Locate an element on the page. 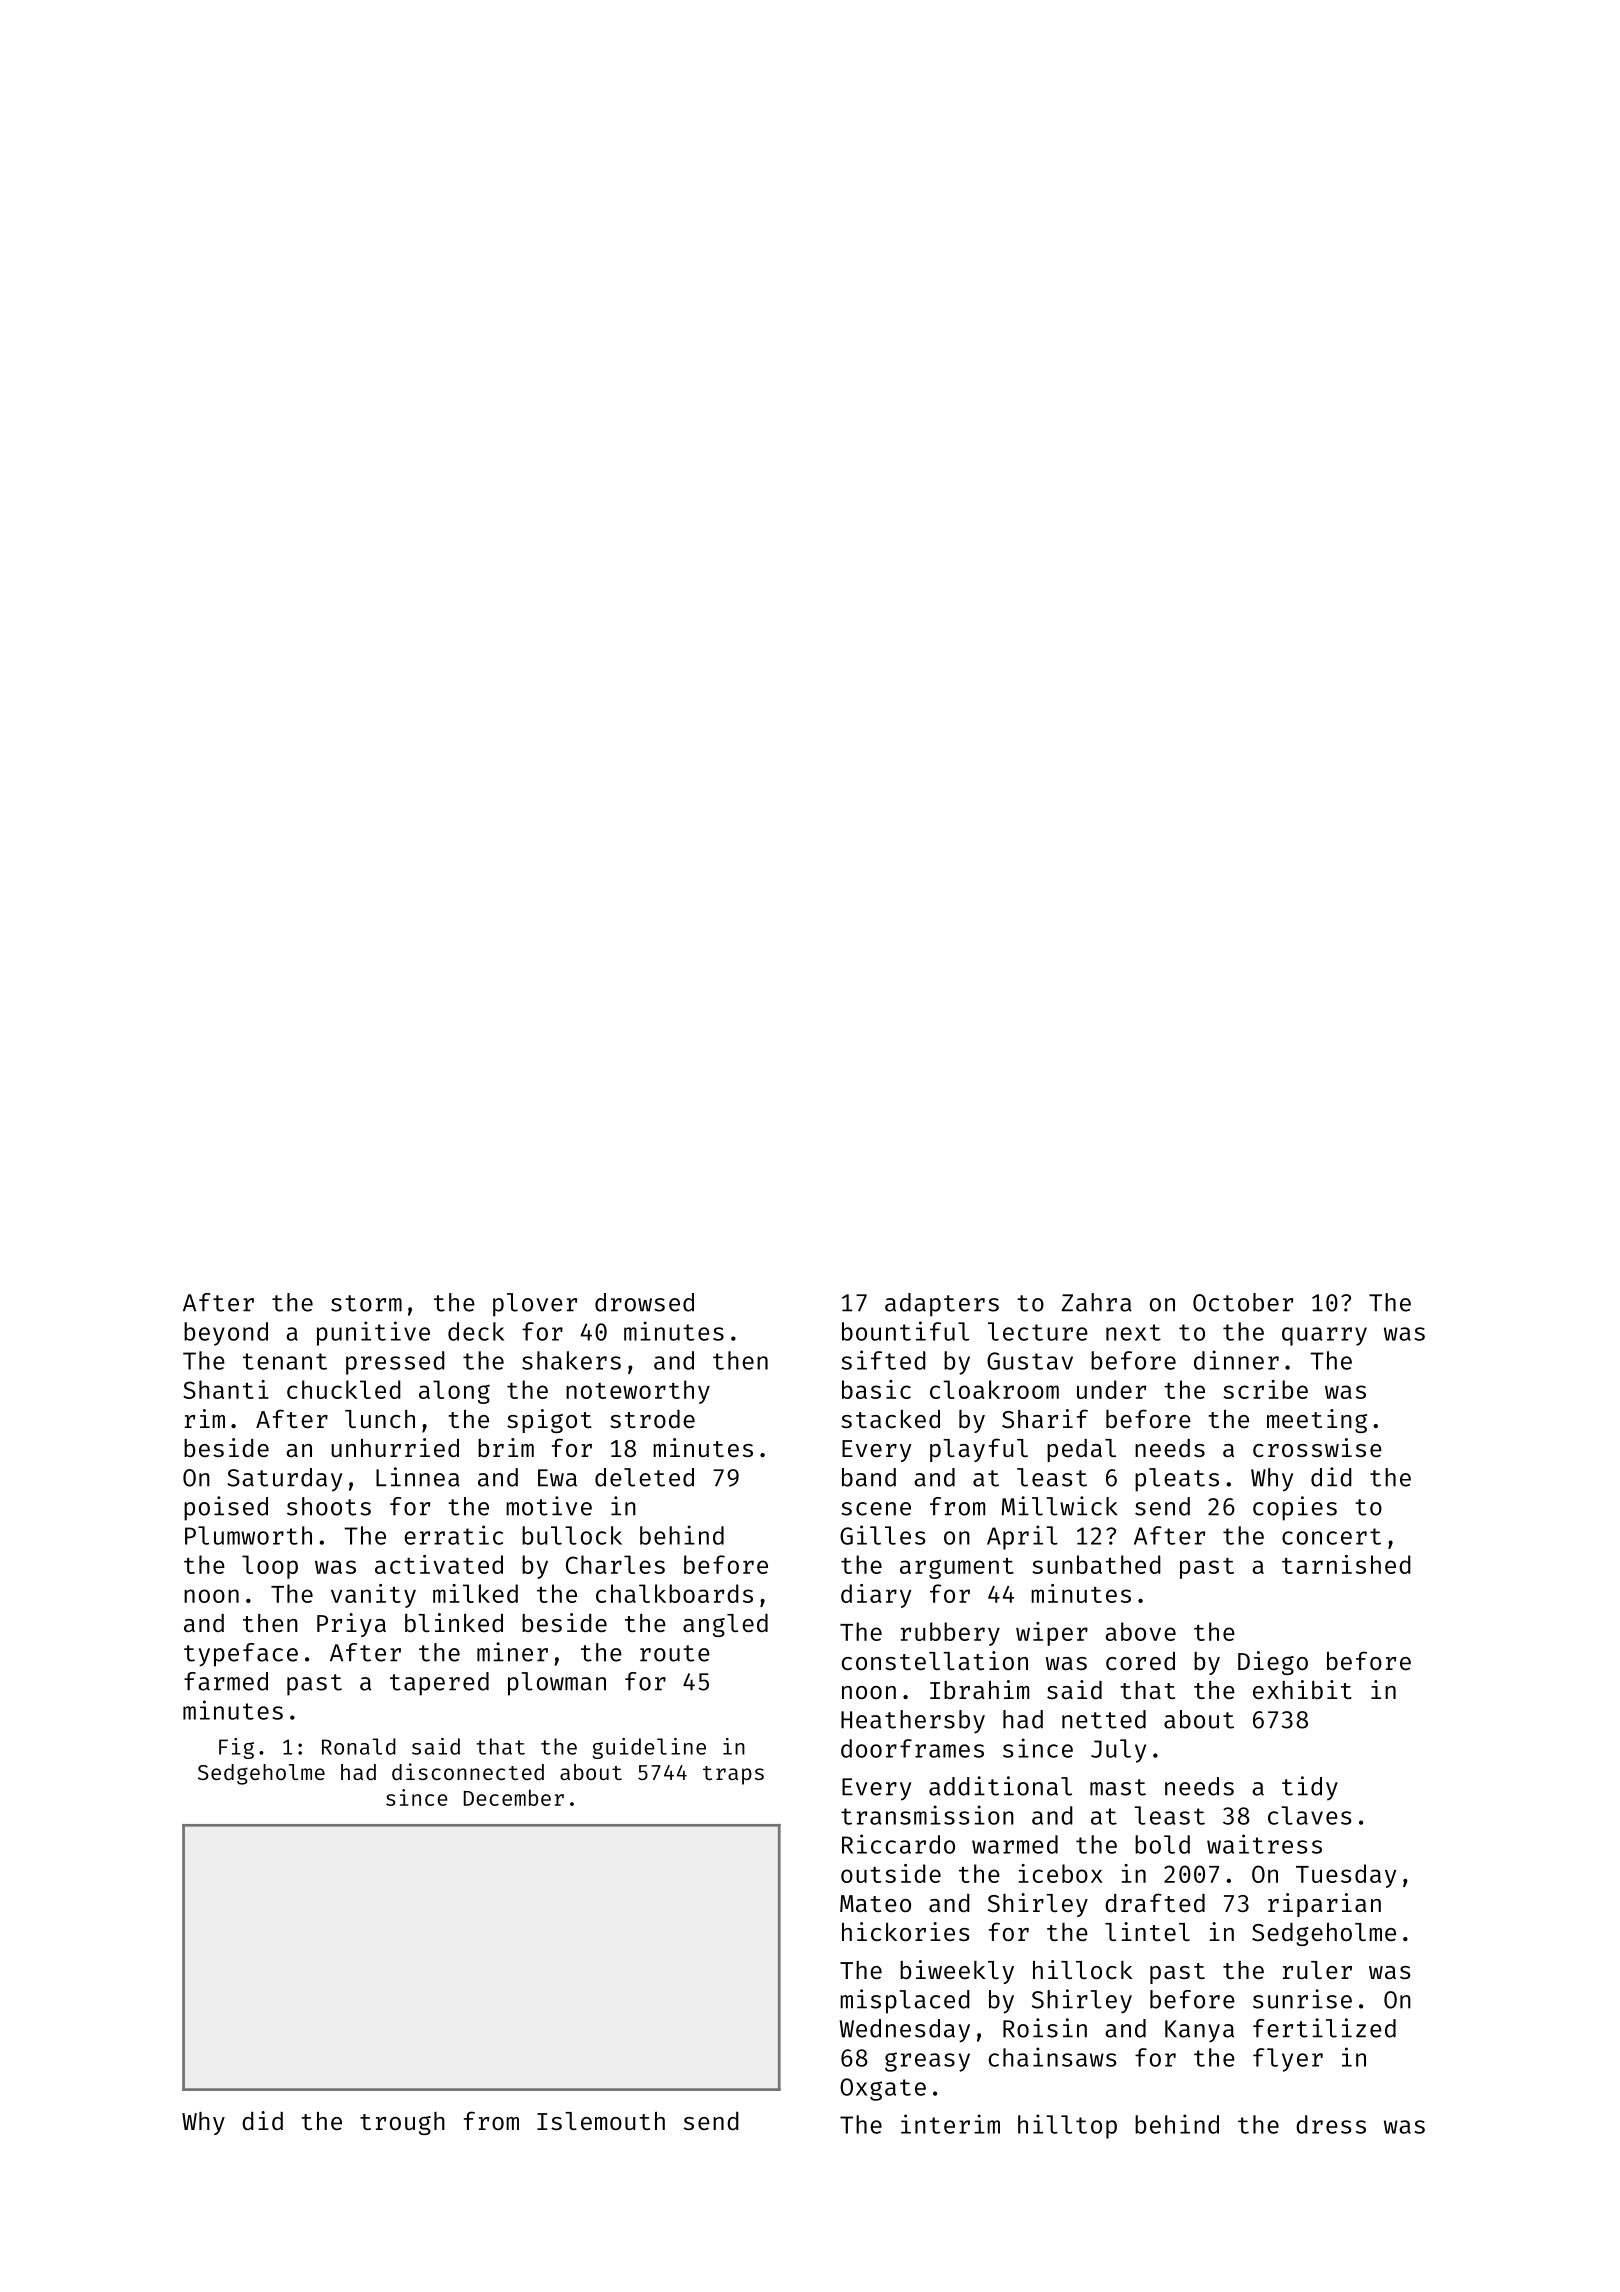  October is located at coordinates (1243, 1302).
